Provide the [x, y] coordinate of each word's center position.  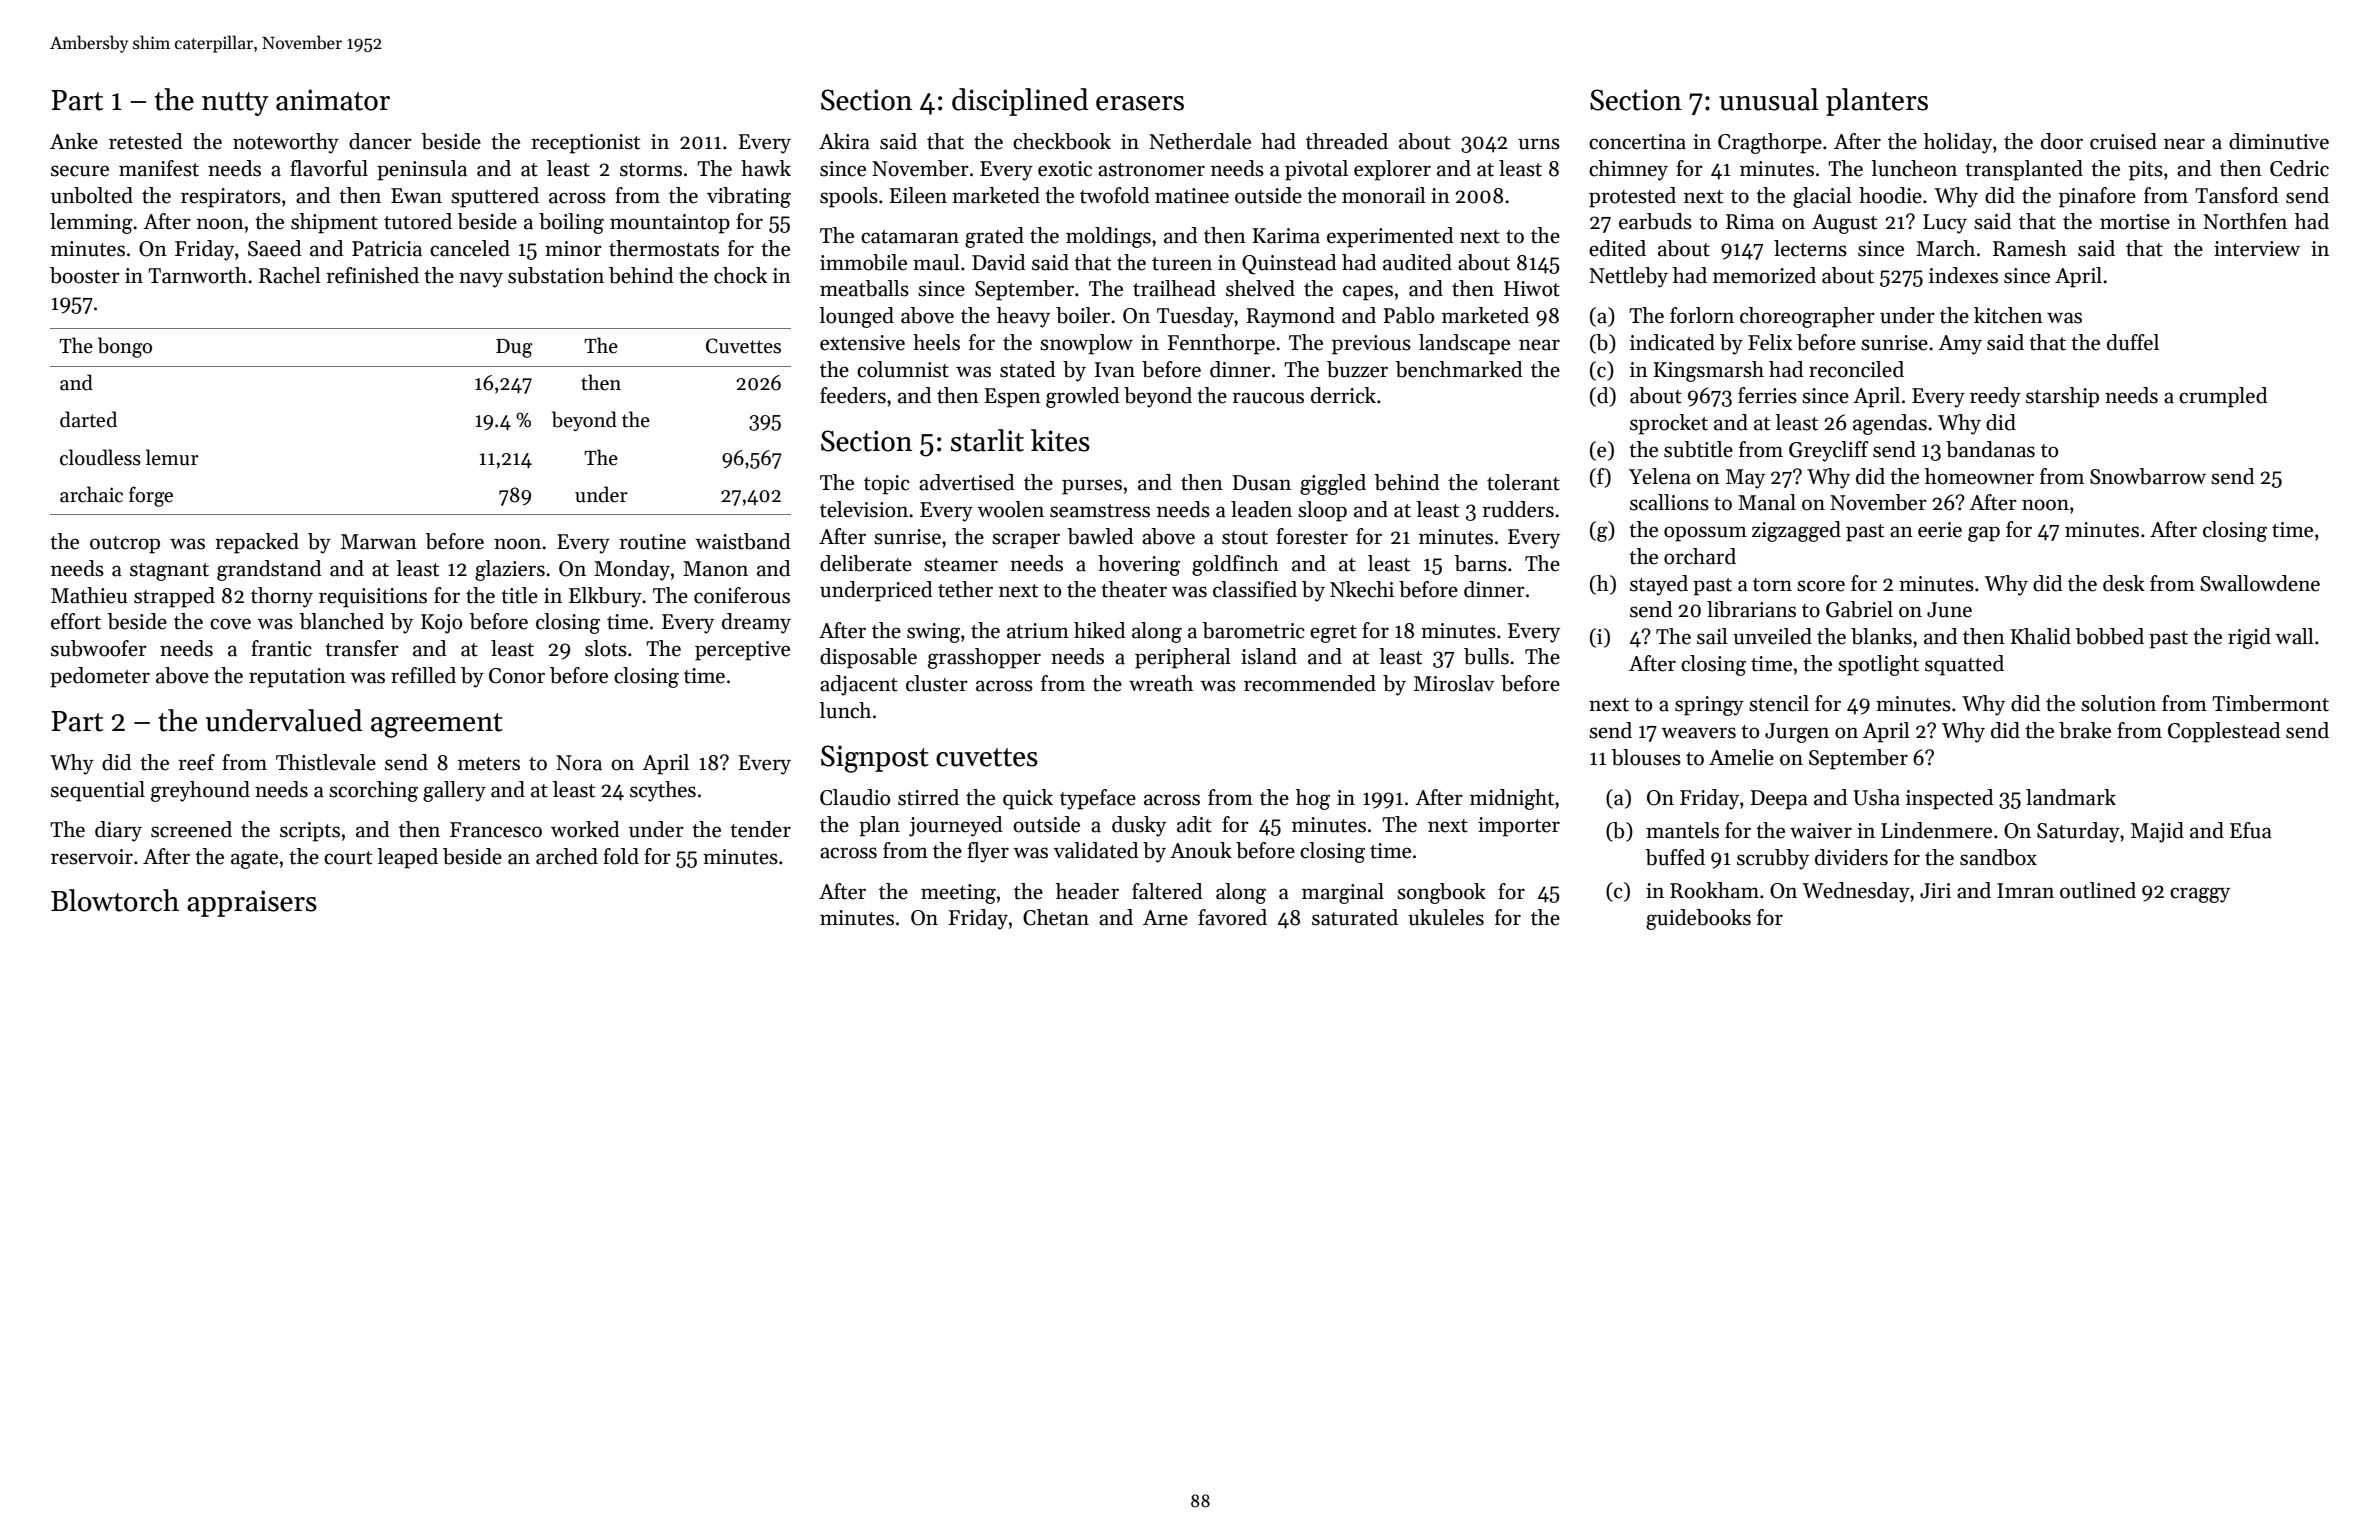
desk [2124, 583]
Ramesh [2030, 248]
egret [1333, 634]
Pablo [1409, 315]
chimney [1628, 170]
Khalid [2041, 636]
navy [481, 280]
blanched [341, 621]
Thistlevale [326, 762]
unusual [1769, 99]
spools [849, 197]
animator [333, 100]
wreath [1161, 683]
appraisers [252, 903]
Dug [514, 348]
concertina [1637, 142]
